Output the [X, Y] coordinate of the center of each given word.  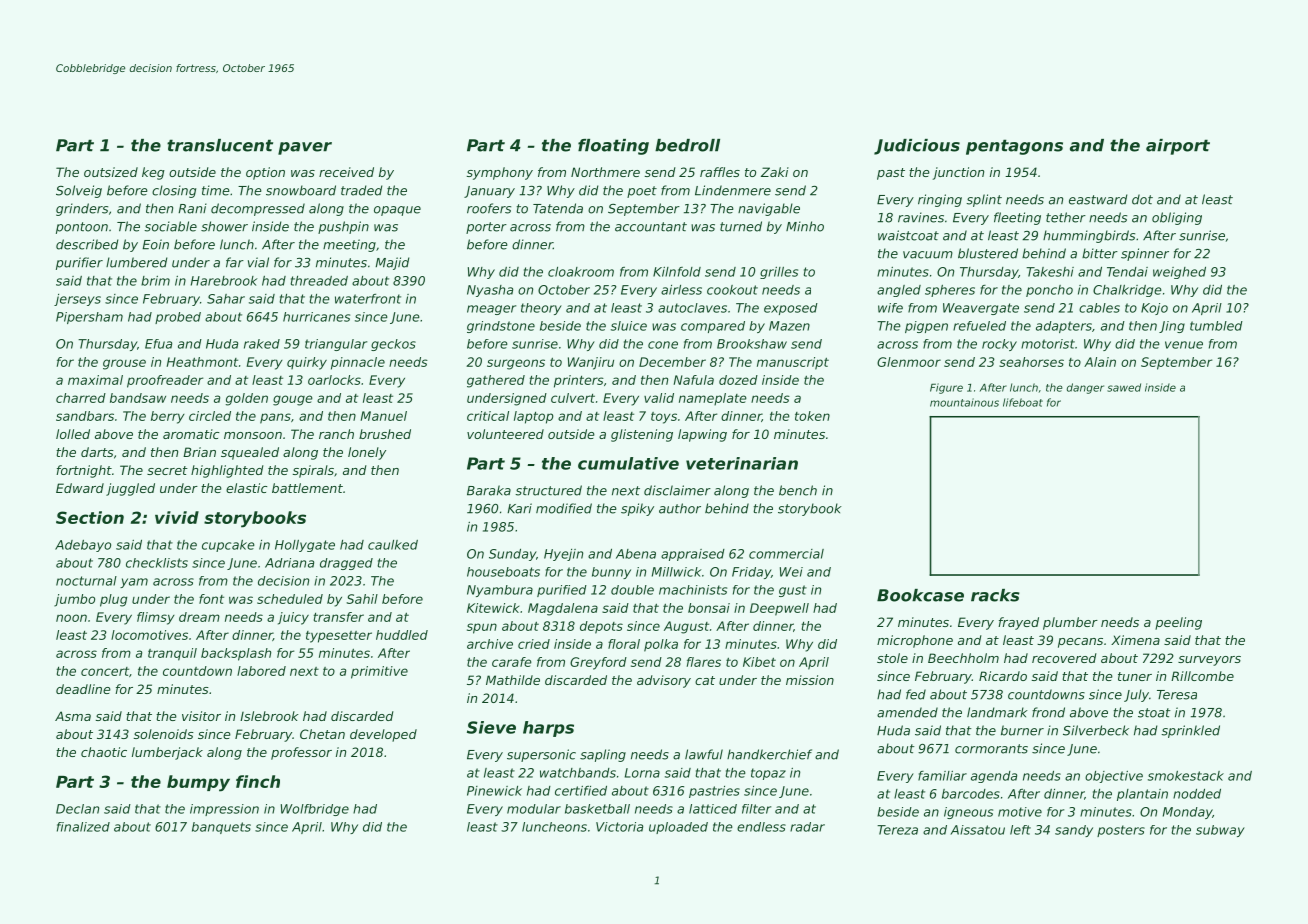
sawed [1124, 387]
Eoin [155, 244]
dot [1142, 199]
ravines [921, 217]
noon [71, 618]
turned [741, 226]
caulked [393, 545]
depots [601, 627]
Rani [192, 208]
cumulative [628, 463]
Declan [77, 809]
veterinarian [742, 463]
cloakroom [581, 272]
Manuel [383, 416]
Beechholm [963, 658]
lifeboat [1023, 402]
